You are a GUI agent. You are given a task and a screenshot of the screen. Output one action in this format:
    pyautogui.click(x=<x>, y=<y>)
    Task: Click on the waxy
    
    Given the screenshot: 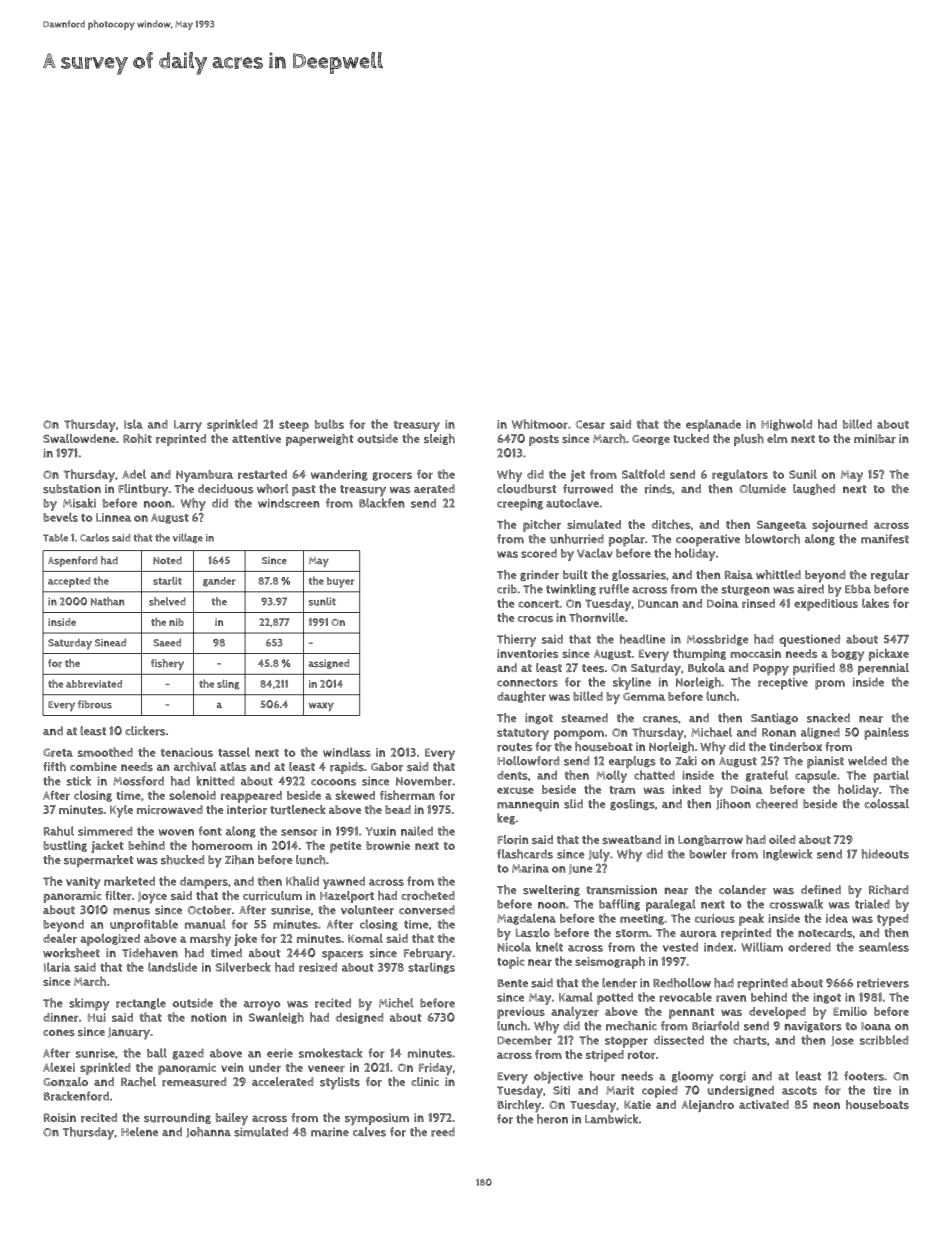 What is the action you would take?
    pyautogui.click(x=321, y=706)
